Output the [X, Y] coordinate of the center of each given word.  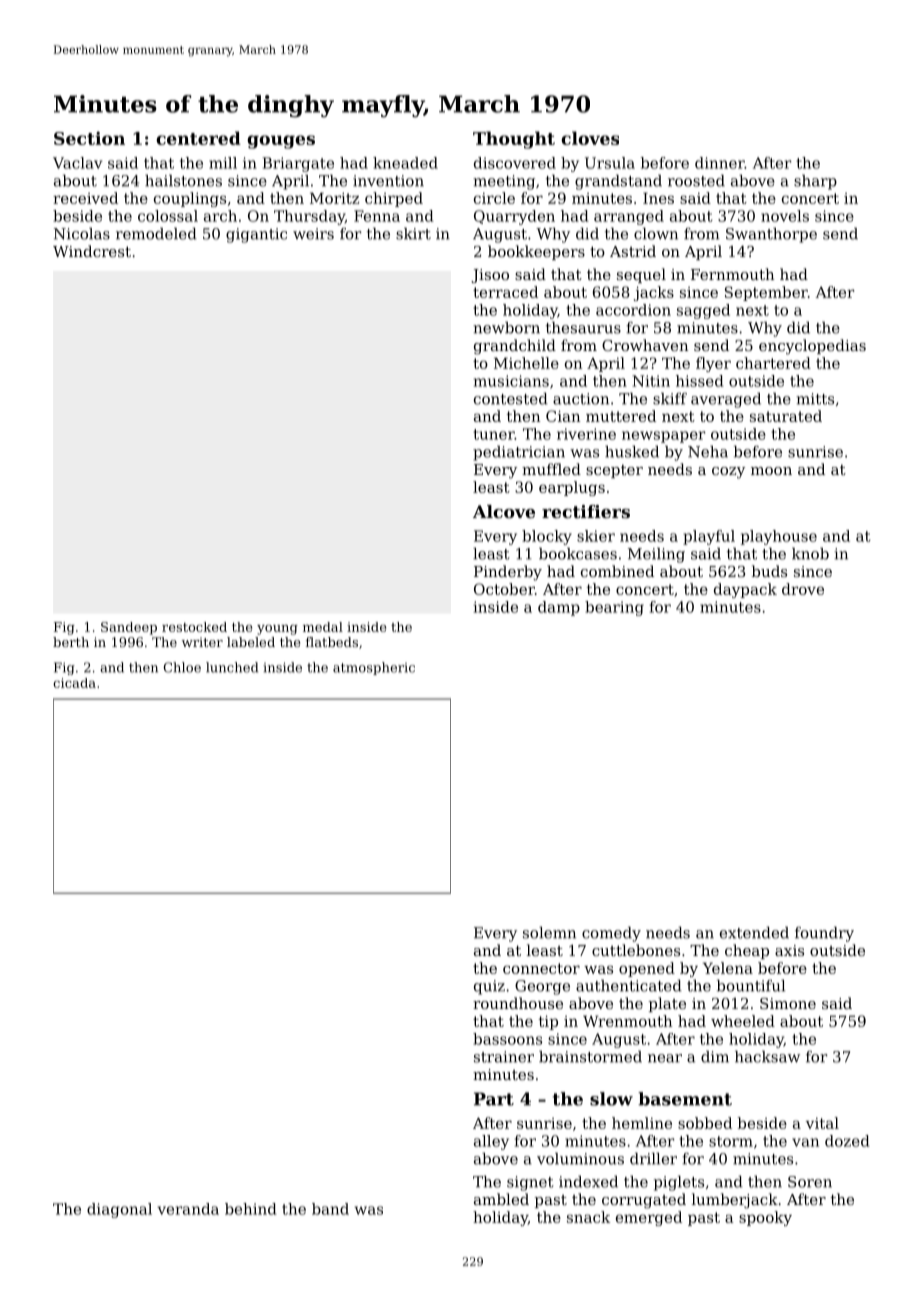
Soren [810, 1182]
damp [559, 608]
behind [251, 1209]
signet [530, 1183]
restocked [194, 627]
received [85, 198]
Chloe [182, 667]
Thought [514, 140]
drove [803, 589]
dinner [720, 163]
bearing [614, 608]
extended [754, 932]
